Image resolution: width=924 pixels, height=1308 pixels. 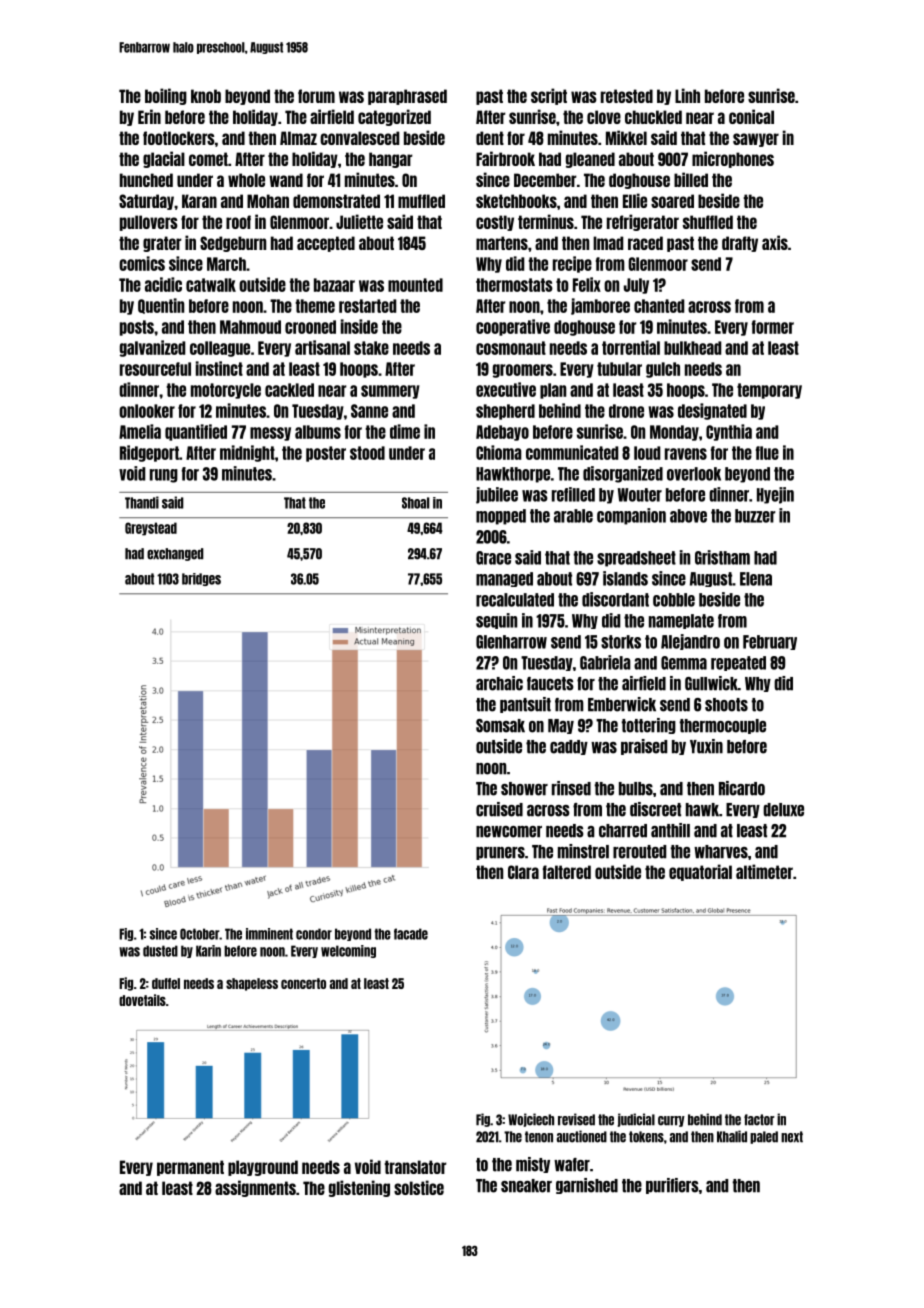 What do you see at coordinates (201, 579) in the screenshot?
I see `bridges` at bounding box center [201, 579].
